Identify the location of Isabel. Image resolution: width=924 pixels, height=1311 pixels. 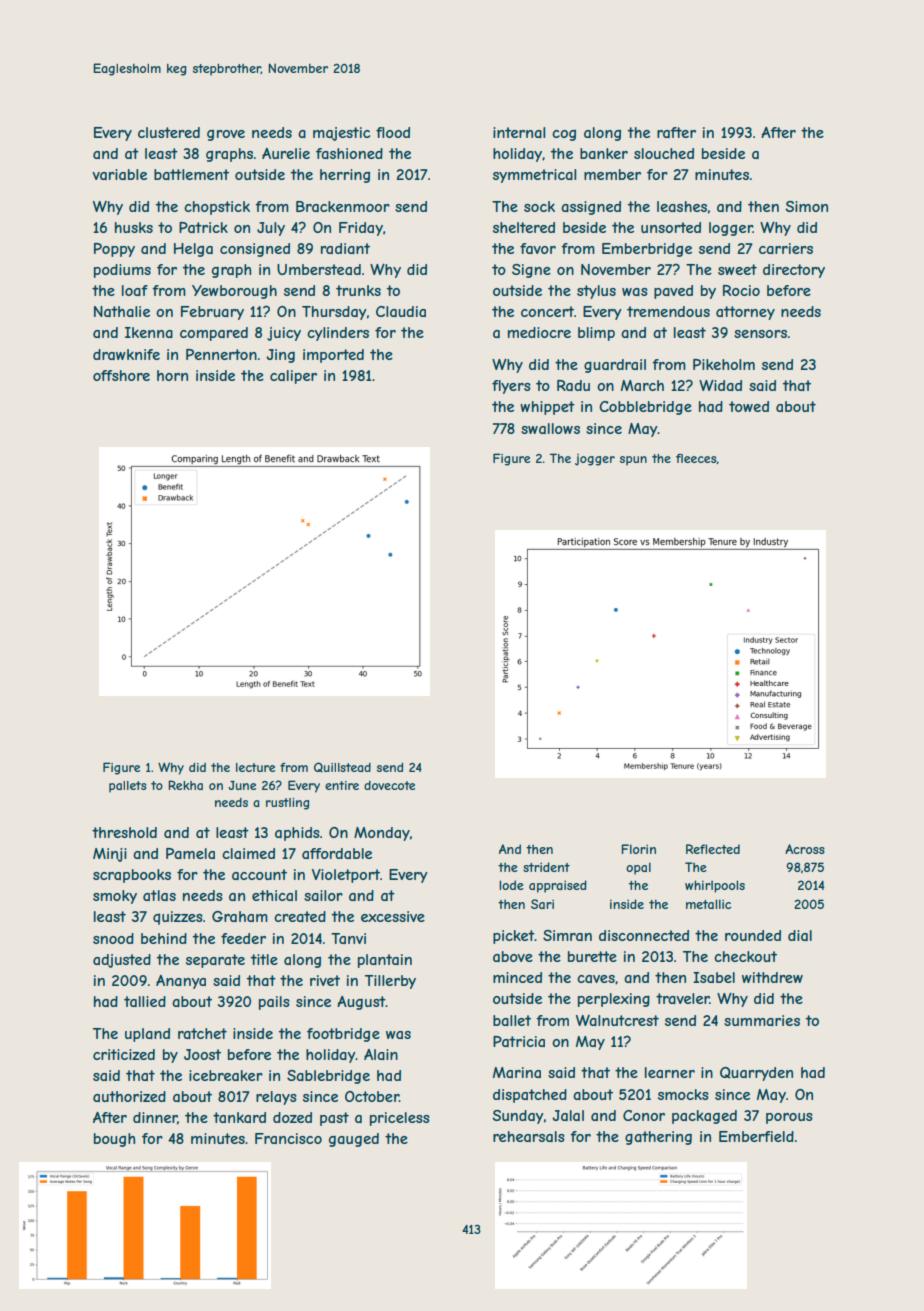
(714, 977).
